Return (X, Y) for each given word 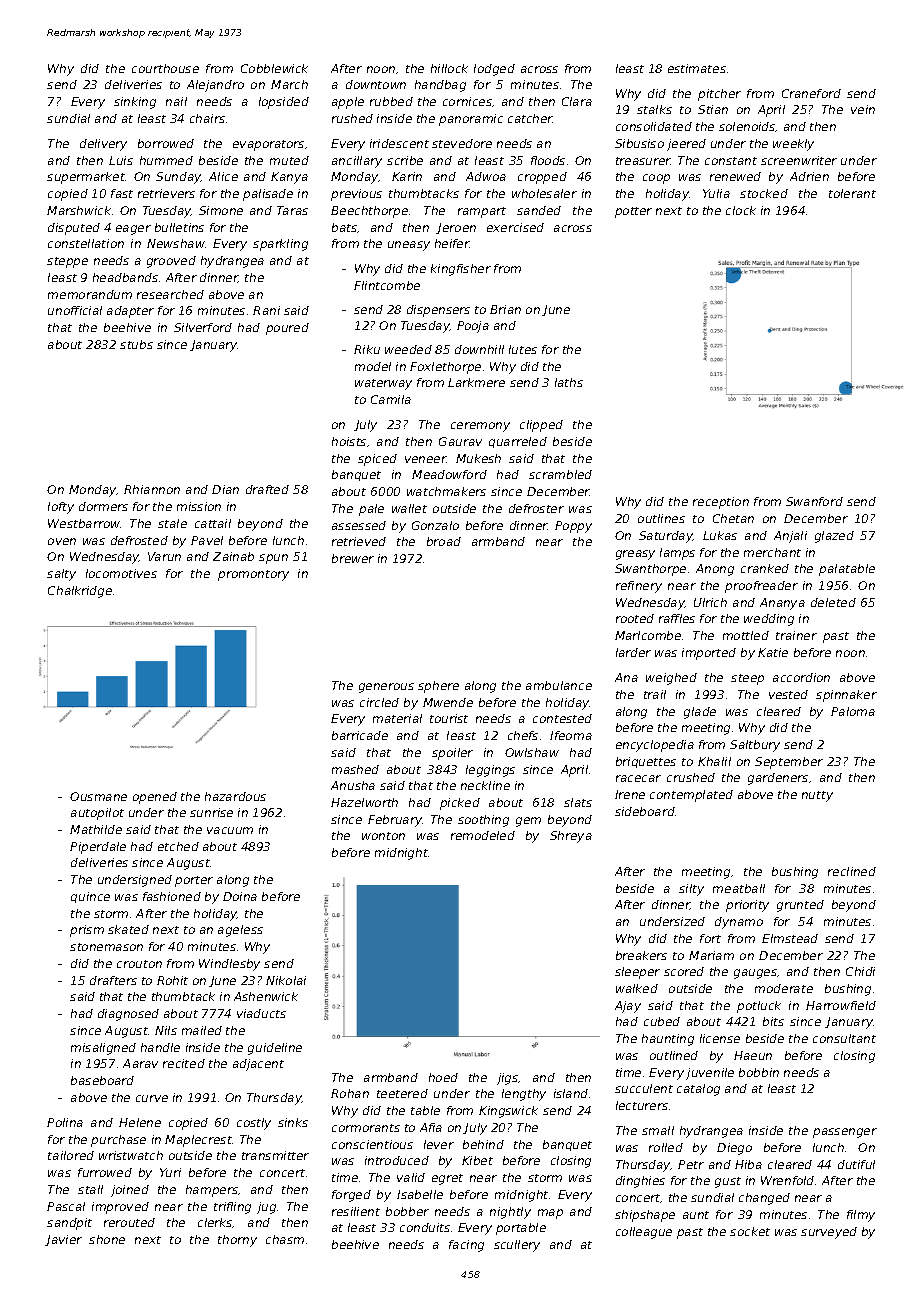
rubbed (391, 101)
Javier (63, 1240)
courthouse (165, 68)
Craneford (811, 93)
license (720, 1038)
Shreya (571, 837)
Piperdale (98, 848)
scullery (517, 1246)
